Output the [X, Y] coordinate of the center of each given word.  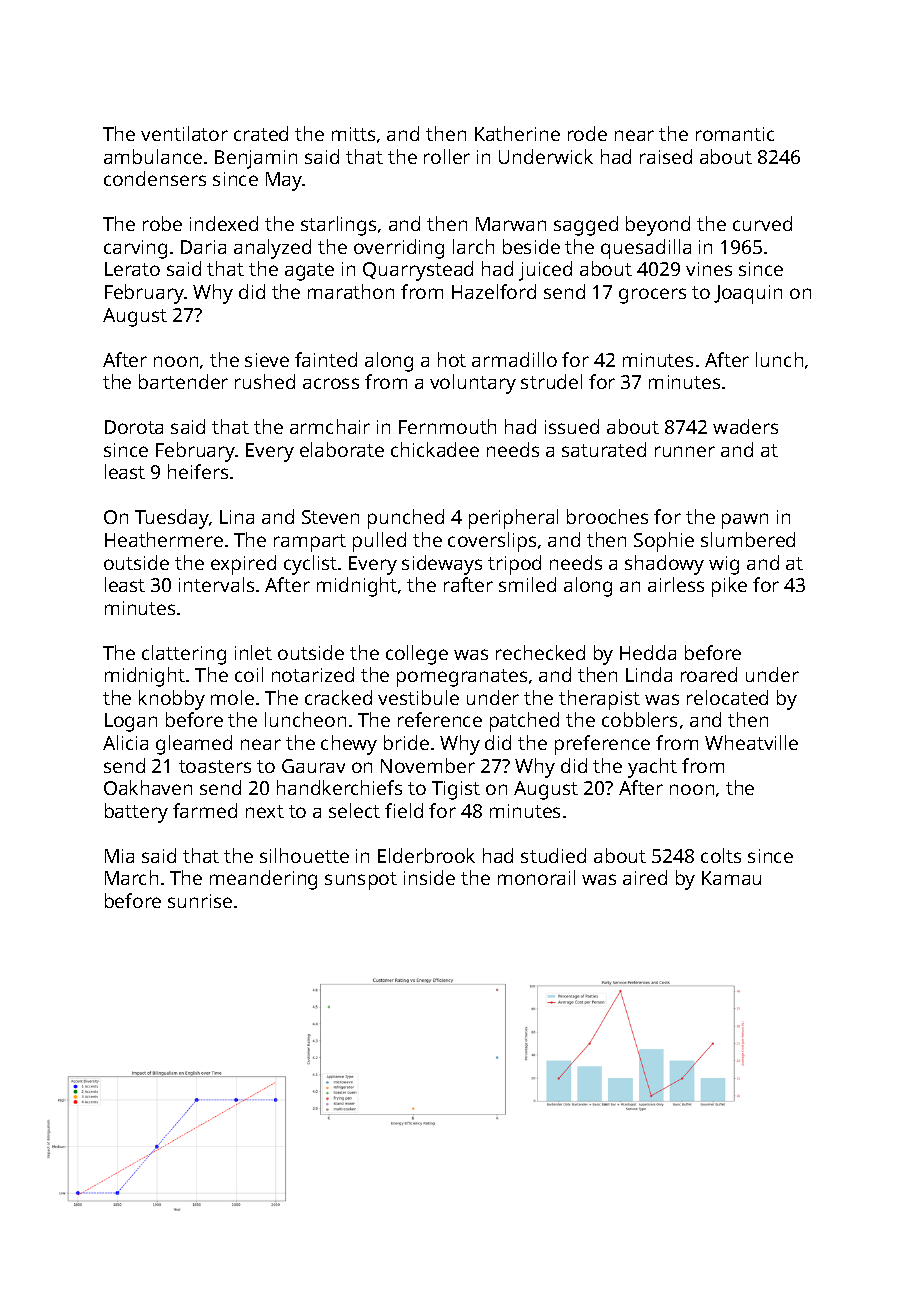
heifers [198, 471]
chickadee [435, 449]
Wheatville [751, 742]
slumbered [748, 539]
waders [745, 426]
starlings [338, 226]
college [417, 655]
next [265, 811]
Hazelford [494, 291]
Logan [131, 722]
